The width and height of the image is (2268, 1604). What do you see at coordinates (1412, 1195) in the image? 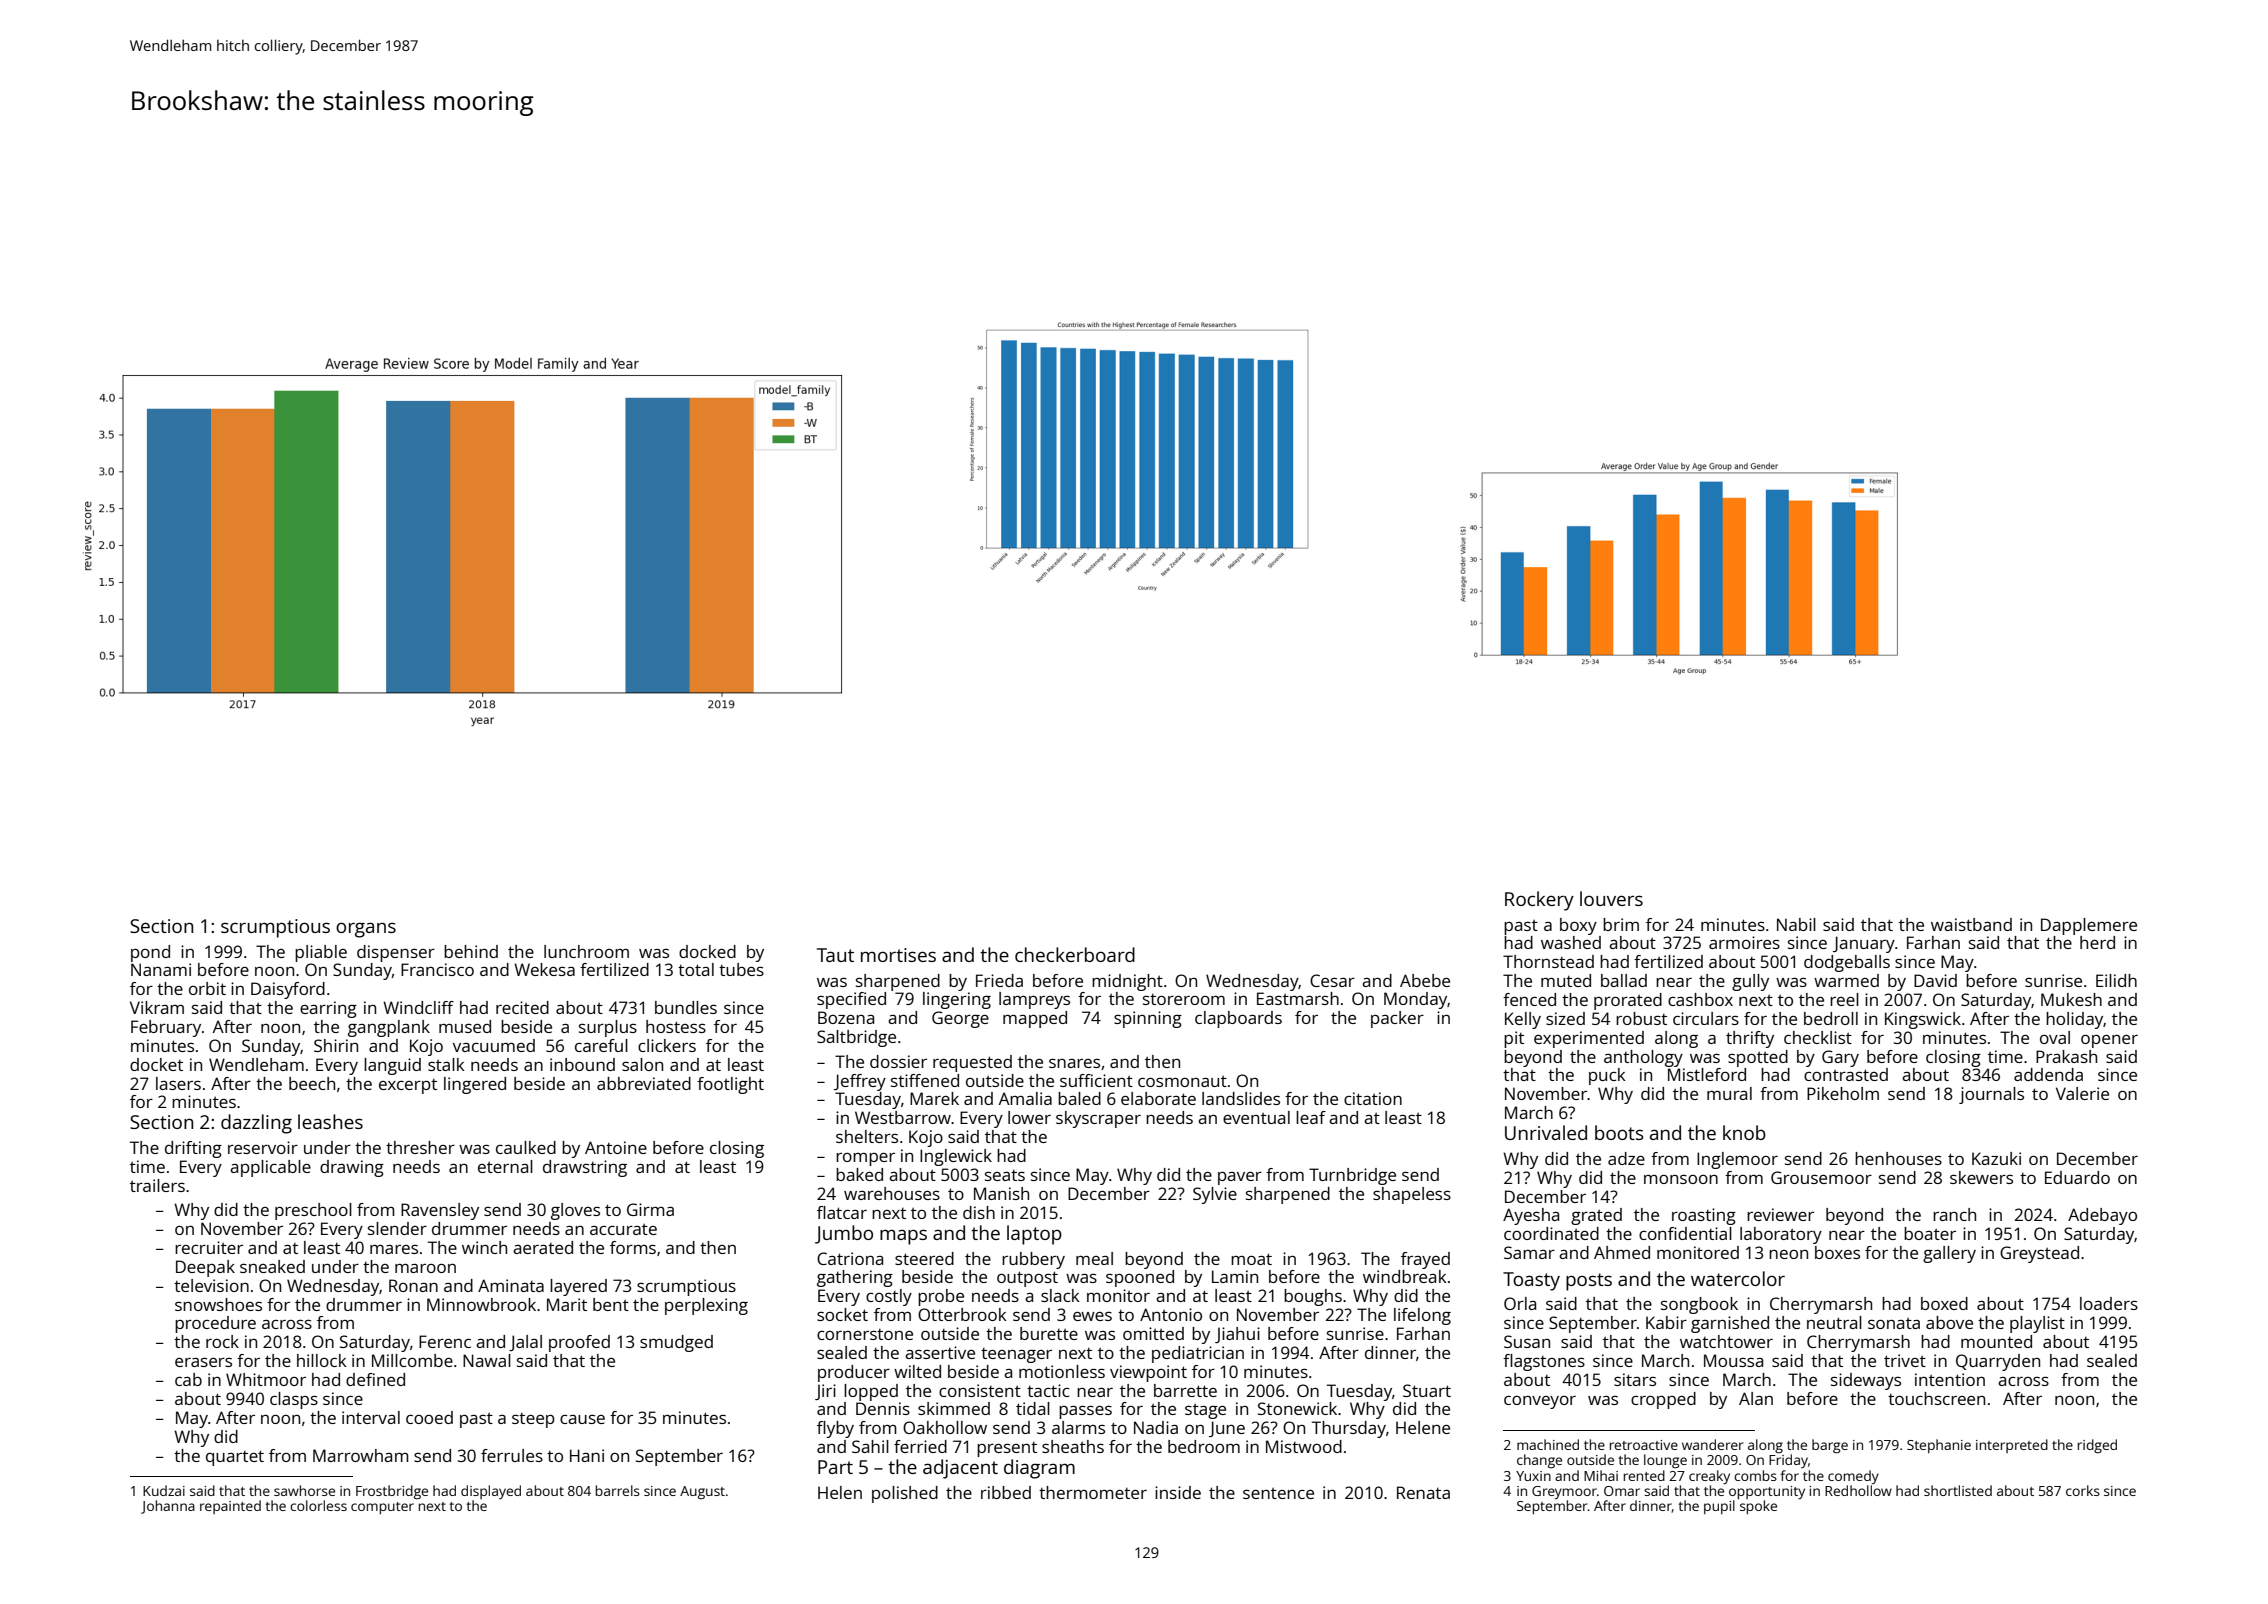
I see `shapeless` at bounding box center [1412, 1195].
